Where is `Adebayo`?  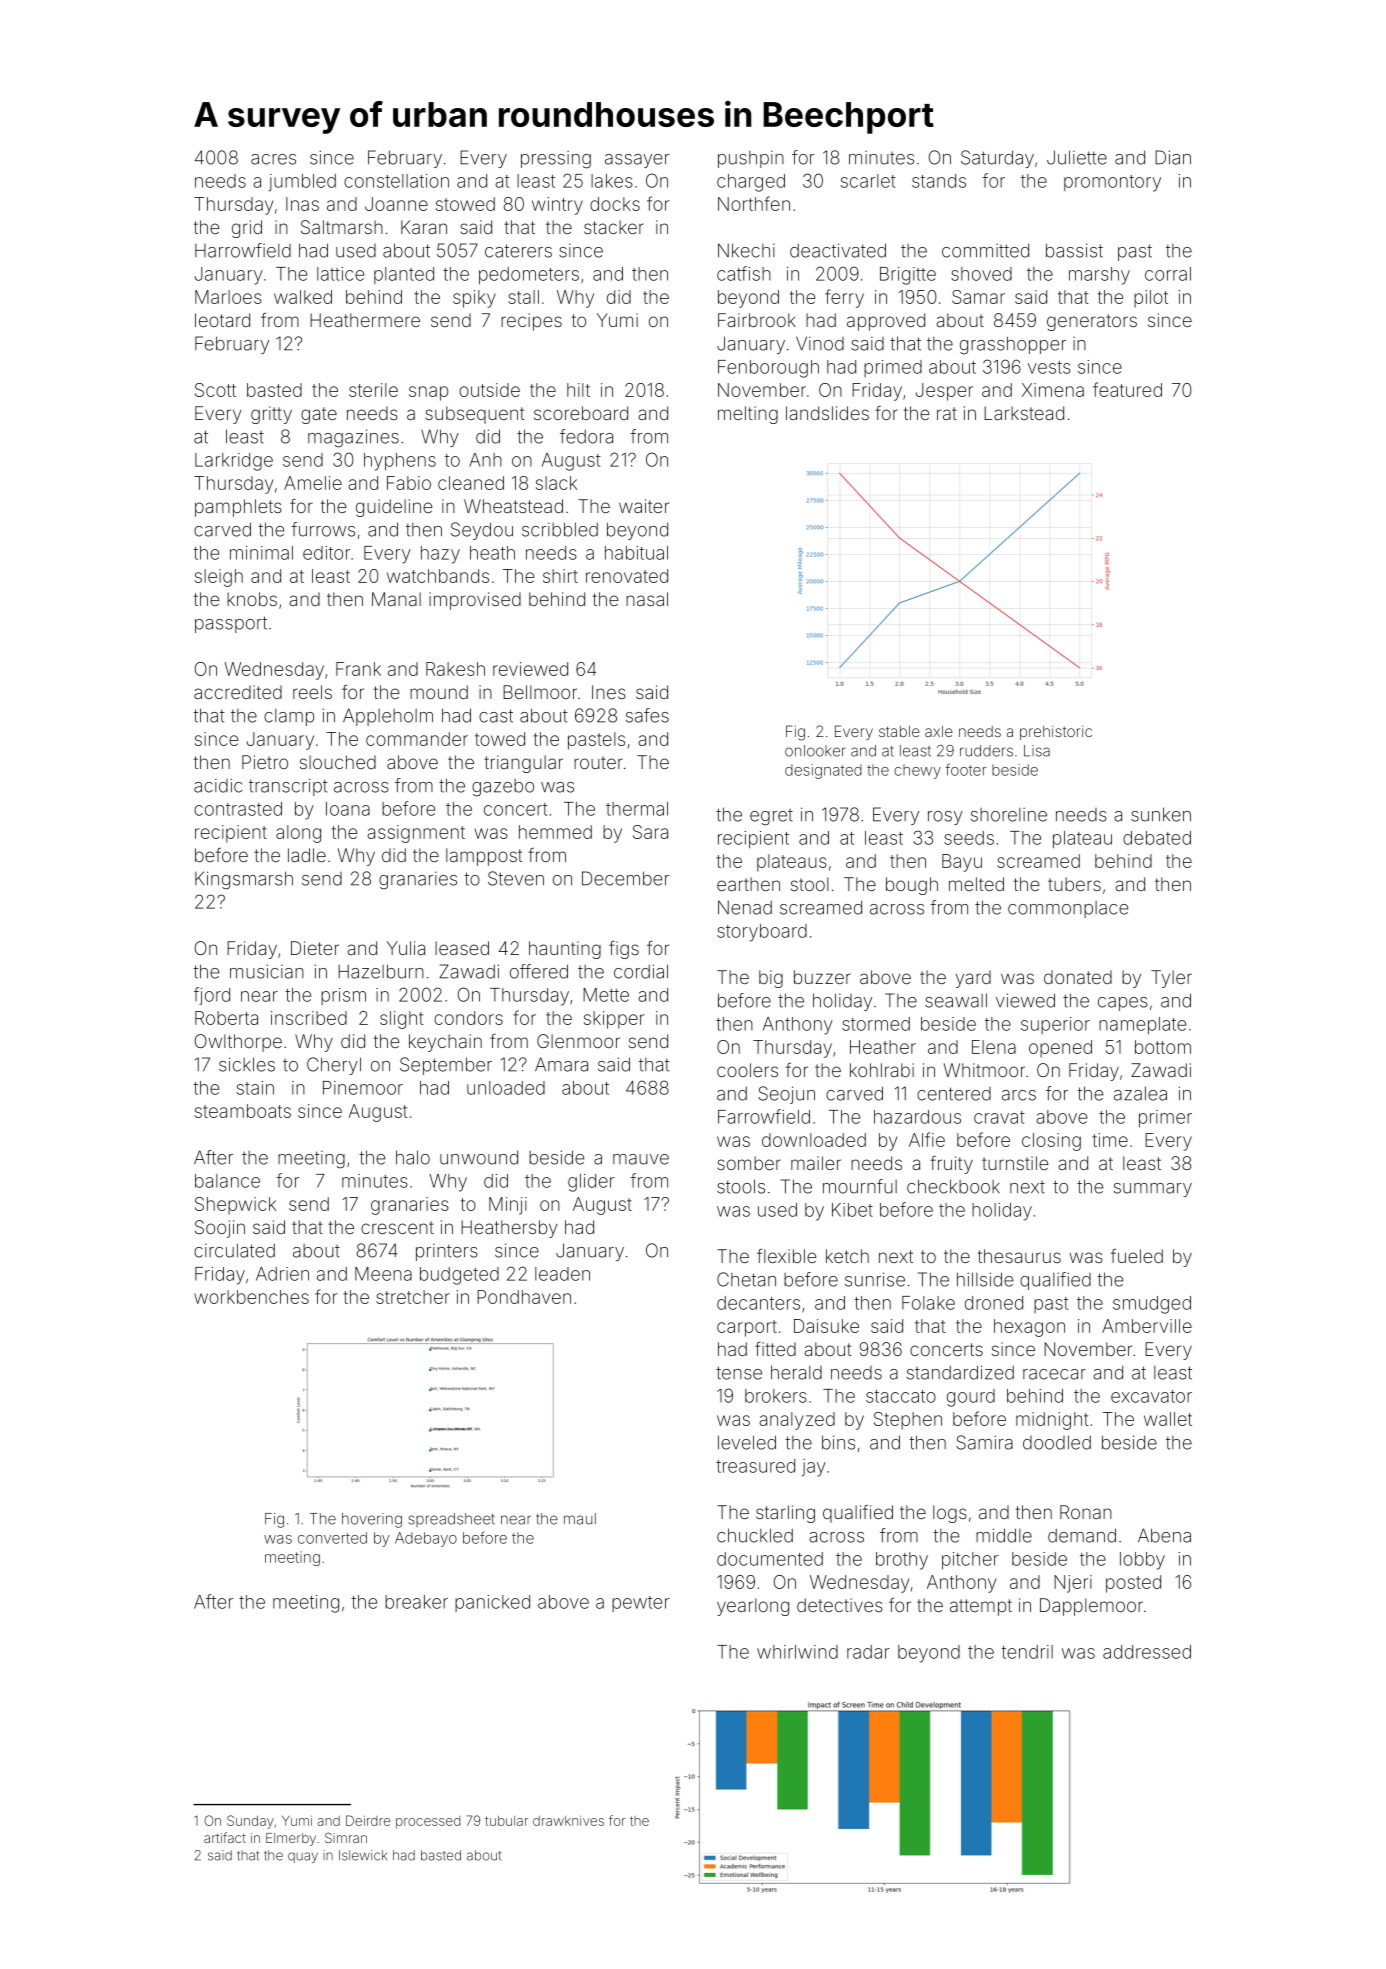
Adebayo is located at coordinates (426, 1539).
